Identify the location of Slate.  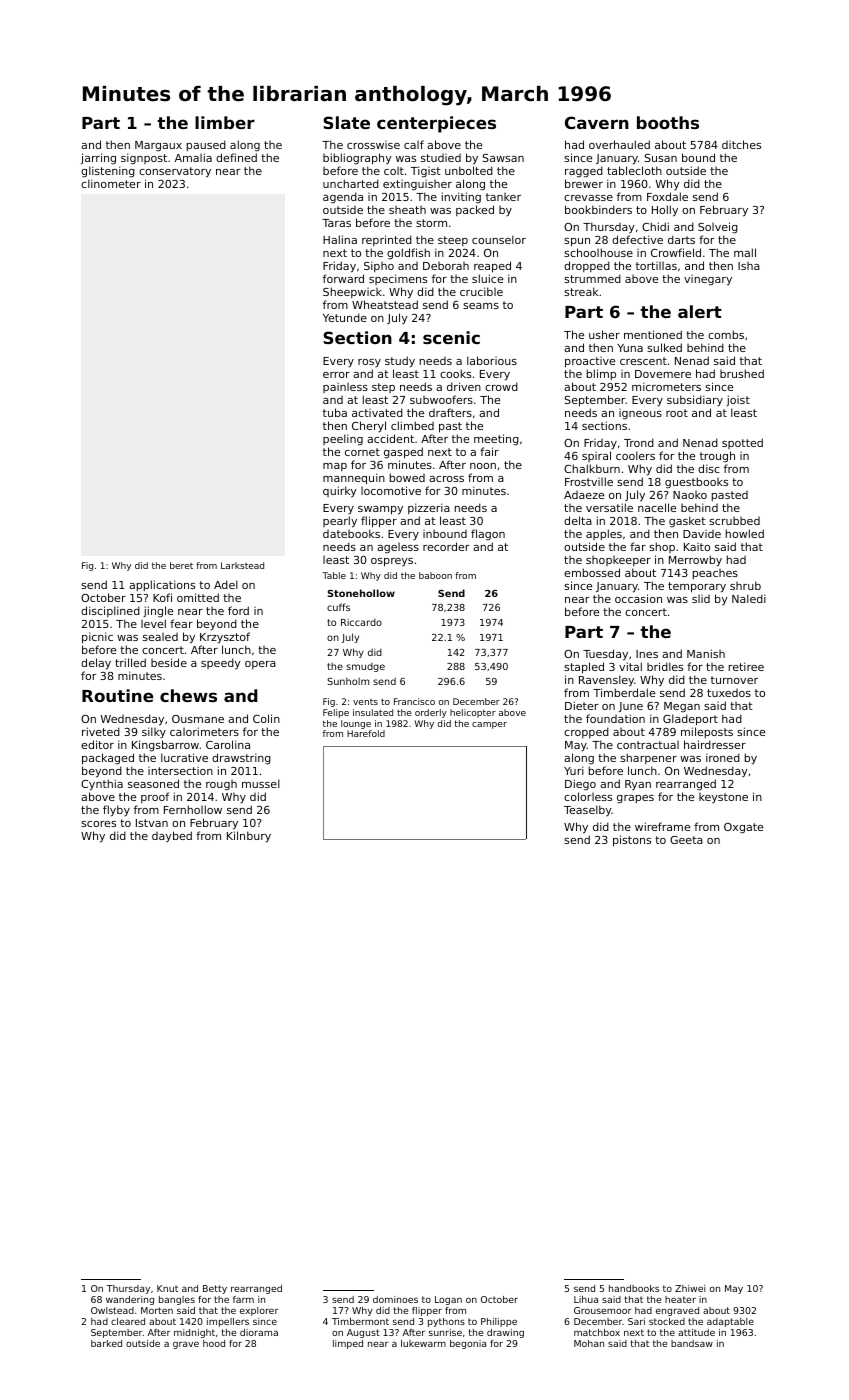
(346, 122).
